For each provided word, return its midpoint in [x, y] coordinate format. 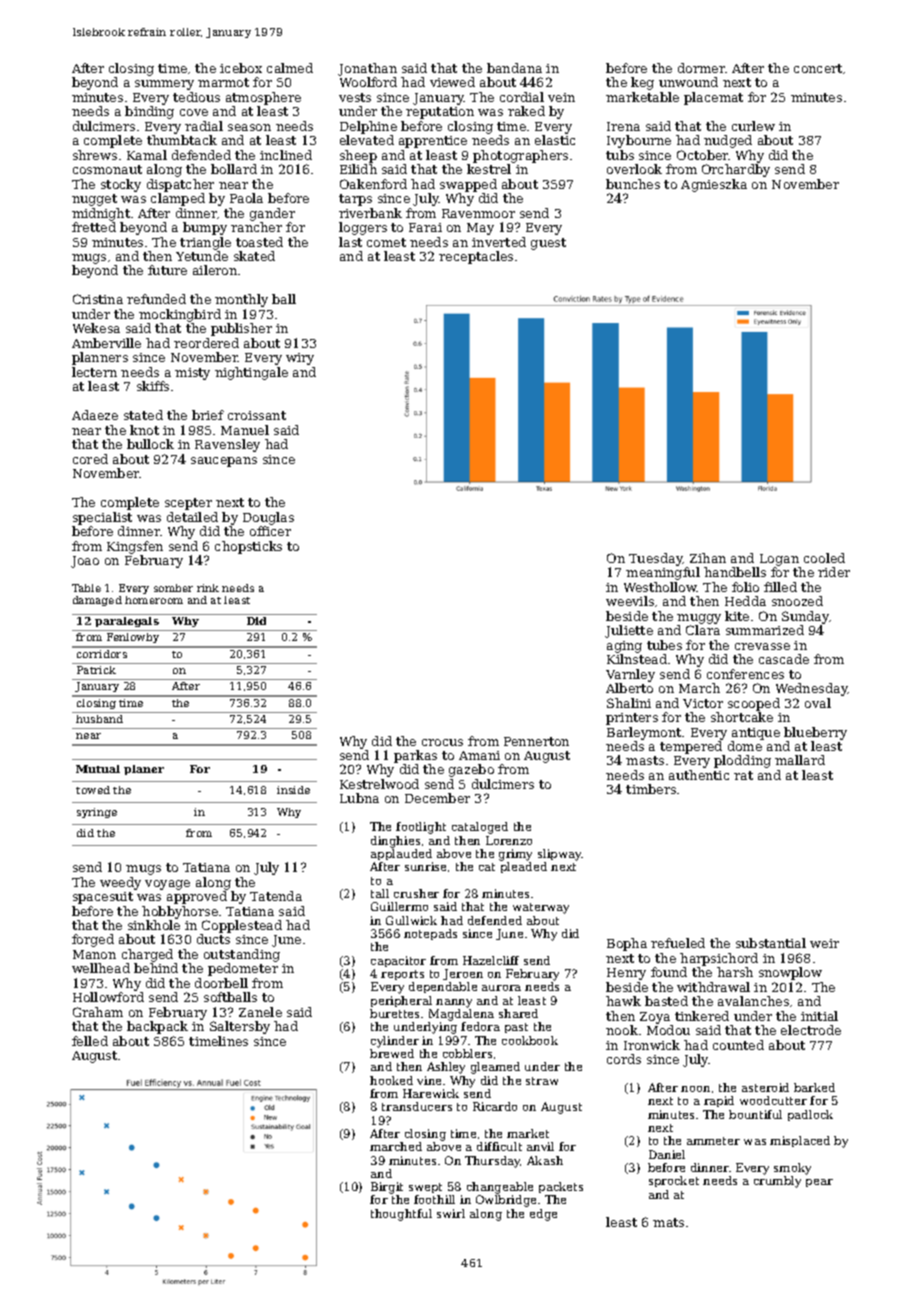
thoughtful [401, 1215]
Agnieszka [714, 185]
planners [100, 358]
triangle [205, 243]
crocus [442, 742]
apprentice [433, 142]
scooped [754, 704]
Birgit [387, 1188]
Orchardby [736, 170]
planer [144, 770]
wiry [300, 359]
